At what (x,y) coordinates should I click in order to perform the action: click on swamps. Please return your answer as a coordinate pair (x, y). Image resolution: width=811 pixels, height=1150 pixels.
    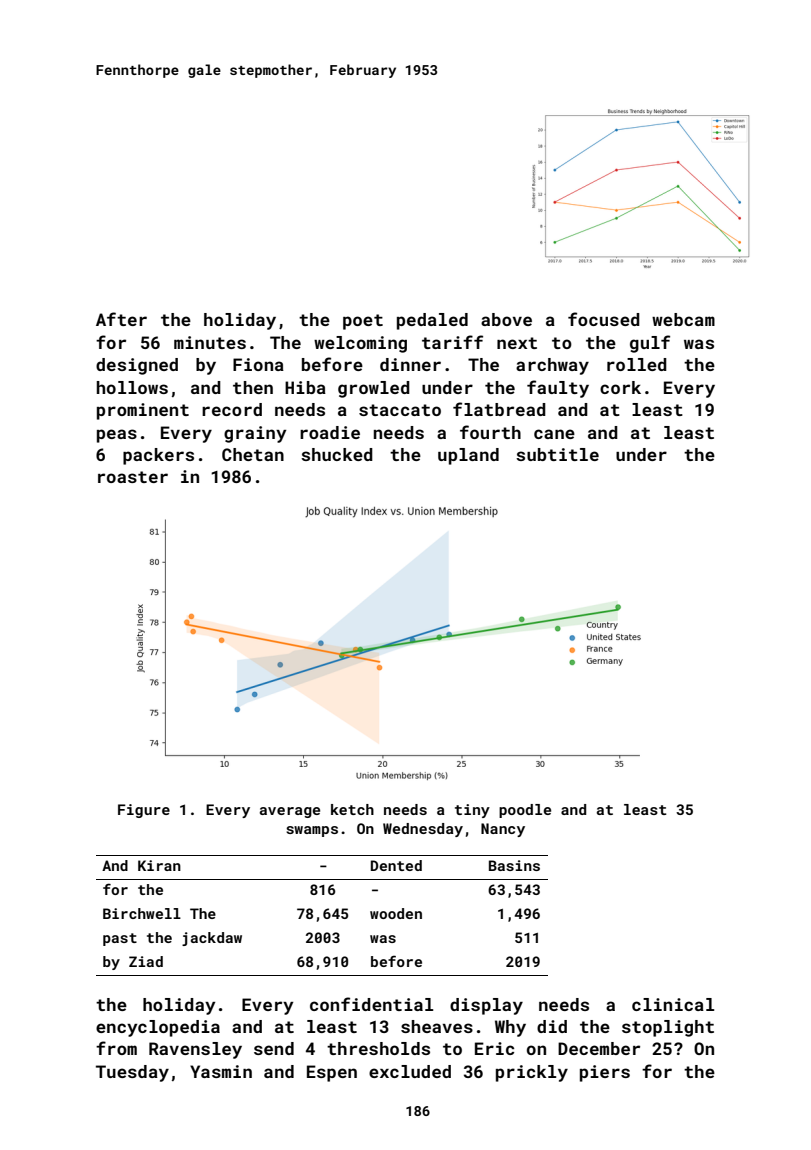
    Looking at the image, I should click on (312, 831).
